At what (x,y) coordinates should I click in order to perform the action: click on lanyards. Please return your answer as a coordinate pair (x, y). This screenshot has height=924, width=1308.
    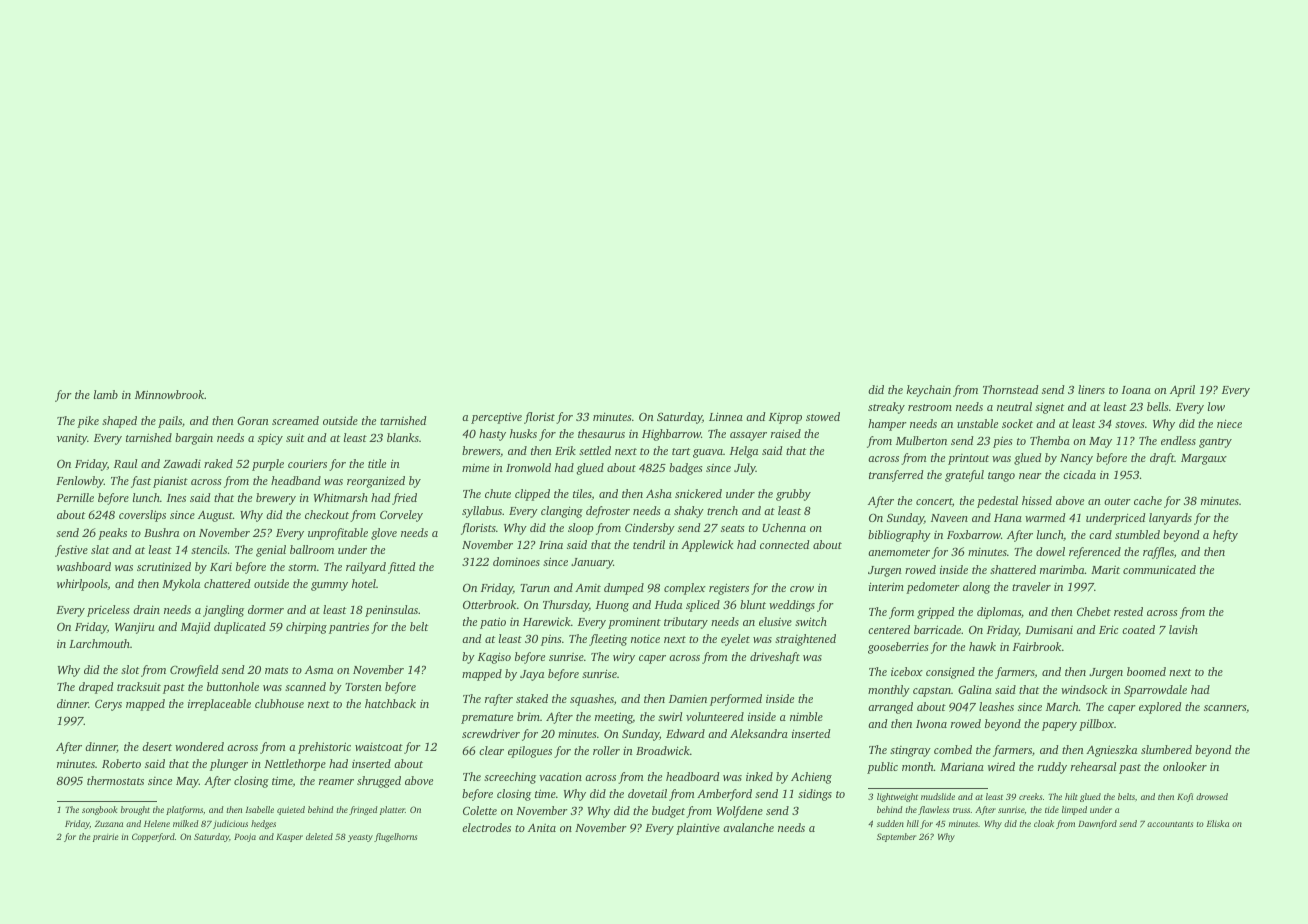
    Looking at the image, I should click on (1170, 519).
